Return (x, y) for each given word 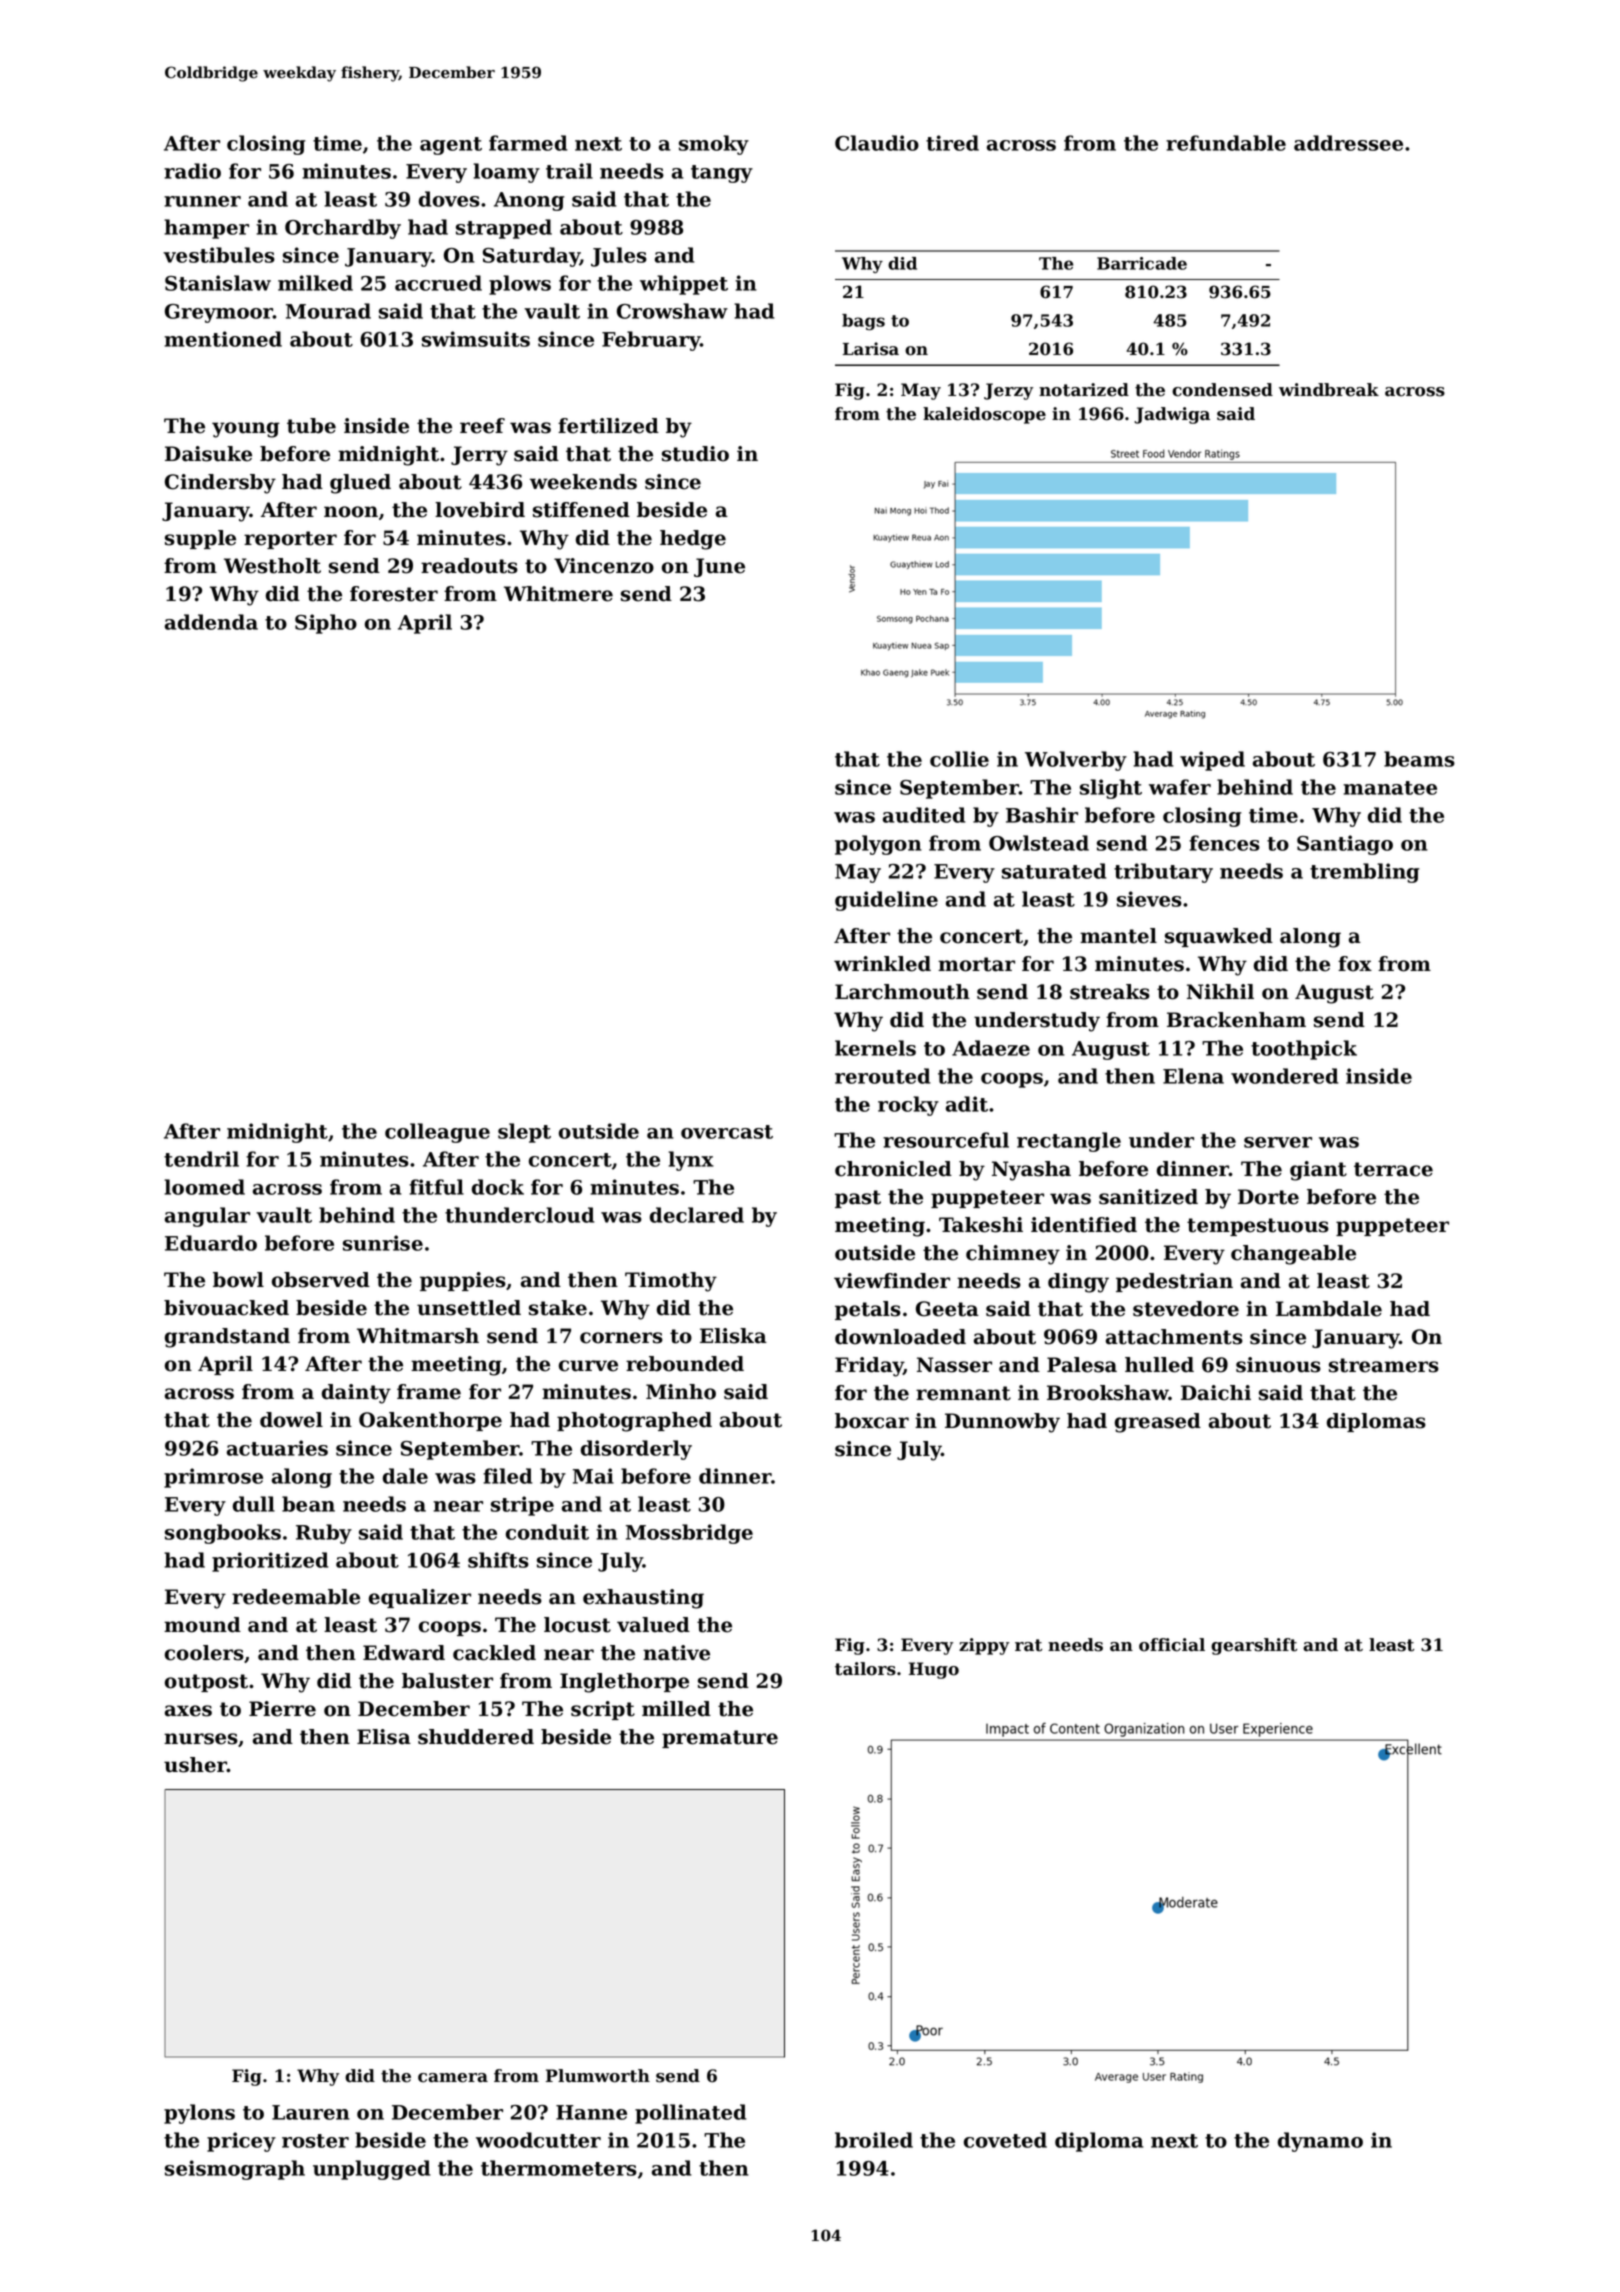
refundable (1226, 143)
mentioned (223, 339)
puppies (463, 1281)
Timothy (671, 1282)
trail (569, 171)
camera (453, 2078)
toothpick (1304, 1050)
